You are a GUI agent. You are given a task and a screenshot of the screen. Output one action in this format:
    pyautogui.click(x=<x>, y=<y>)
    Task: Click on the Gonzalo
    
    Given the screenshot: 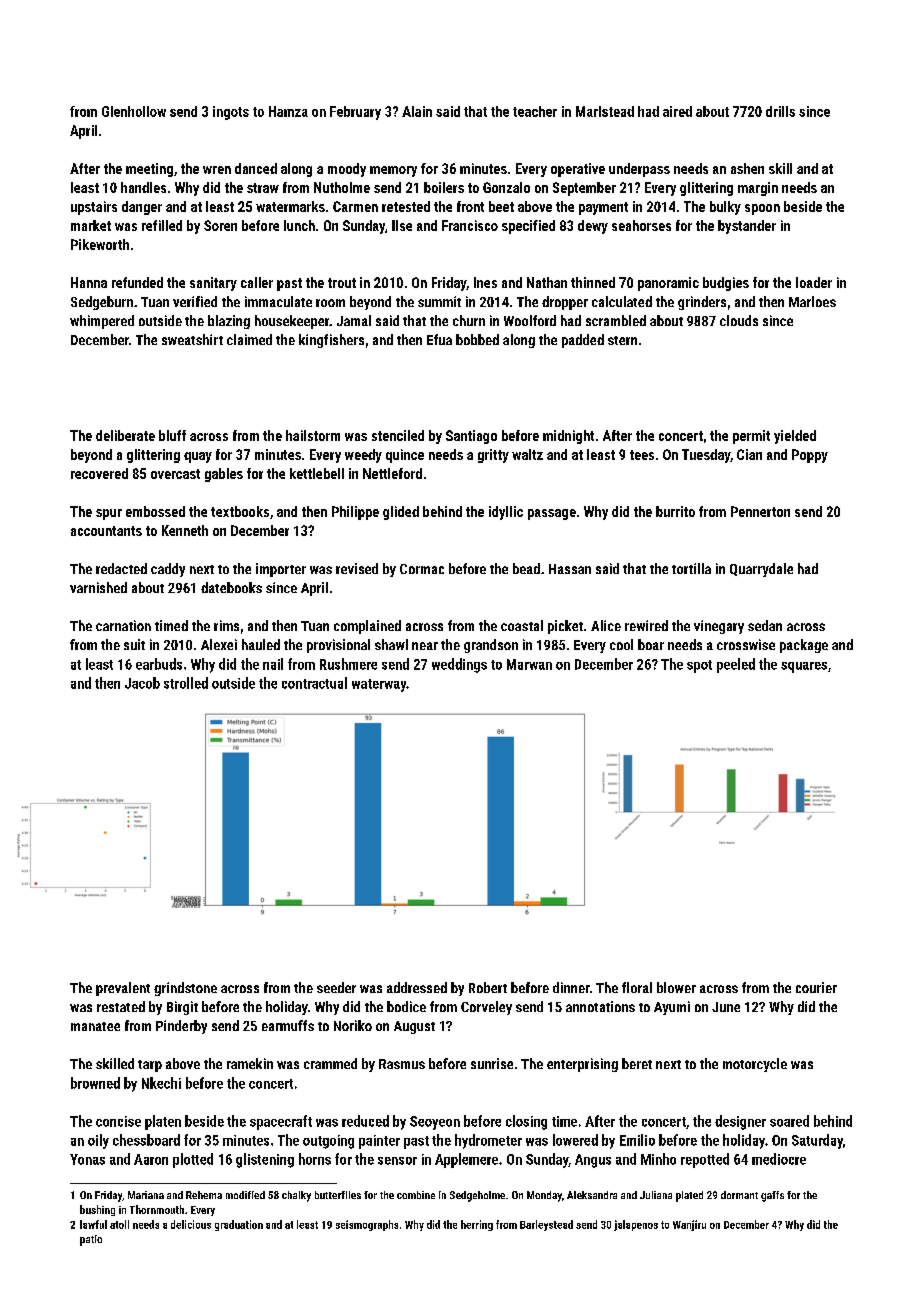 What is the action you would take?
    pyautogui.click(x=506, y=187)
